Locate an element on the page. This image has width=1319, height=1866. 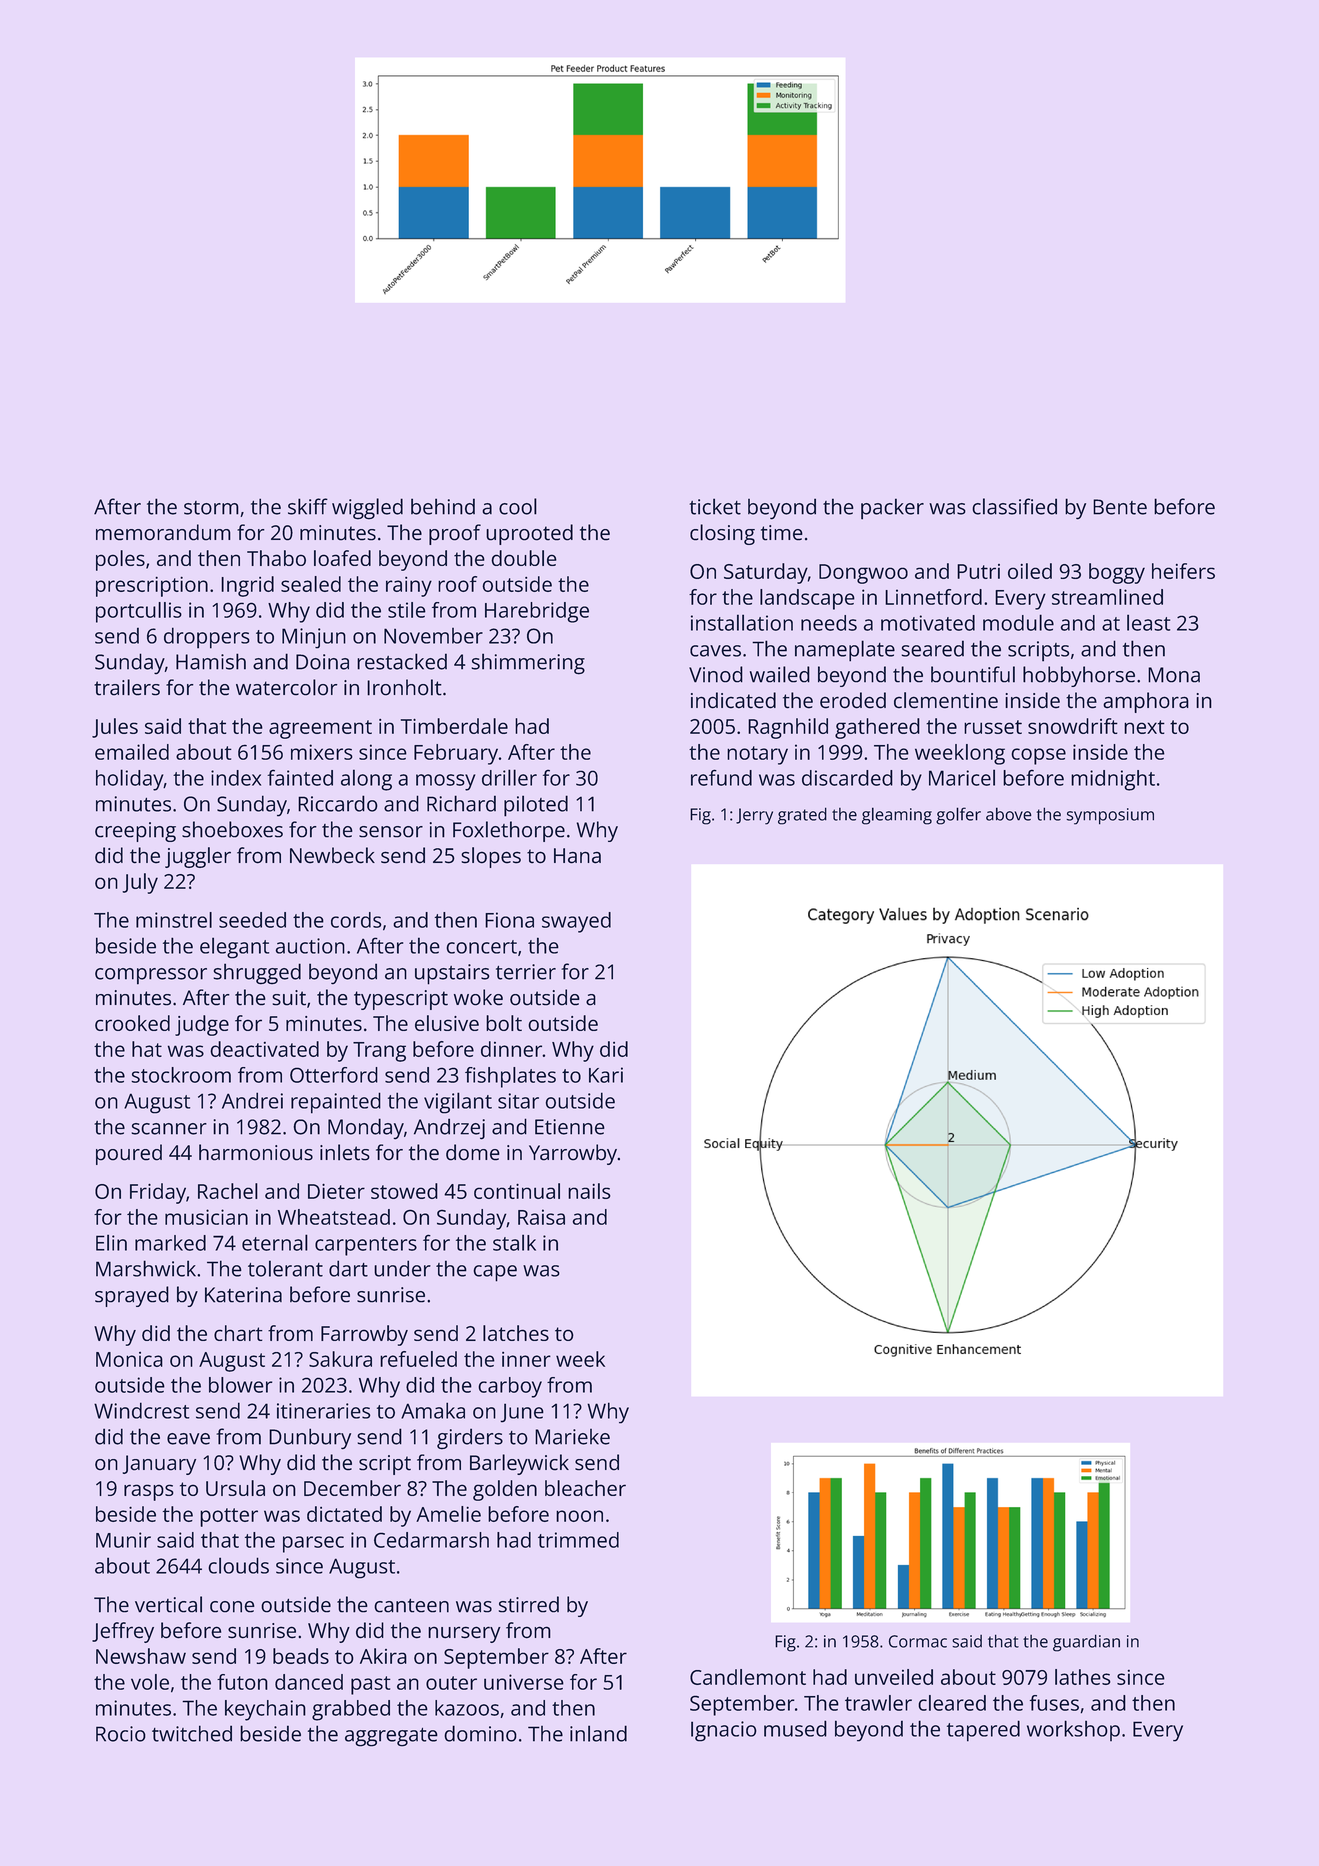
inland is located at coordinates (598, 1733).
